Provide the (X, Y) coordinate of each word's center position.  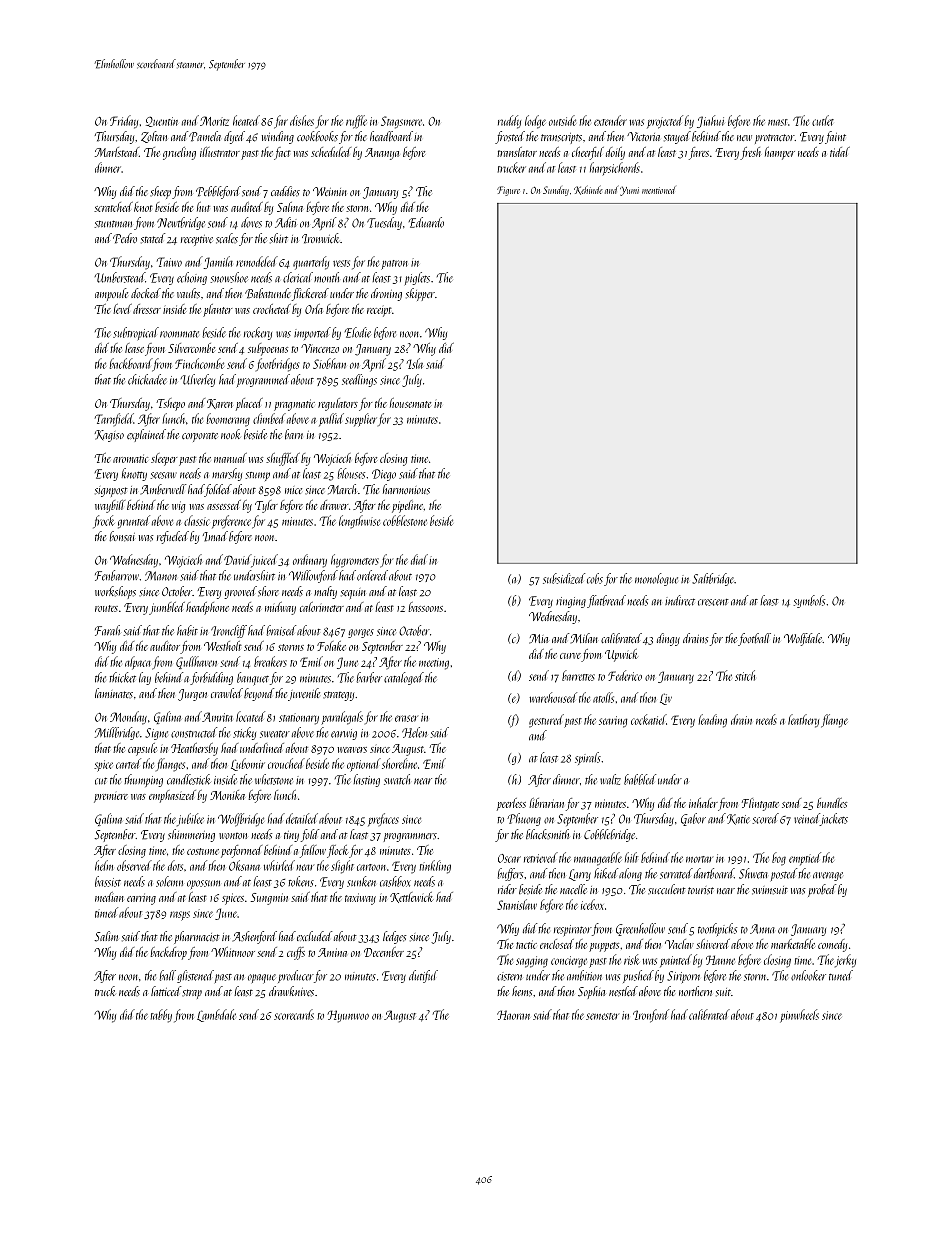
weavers (352, 750)
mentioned (659, 190)
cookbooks (317, 136)
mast (778, 122)
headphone (207, 608)
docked (146, 293)
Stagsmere (401, 122)
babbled (640, 779)
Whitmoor (233, 952)
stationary (299, 719)
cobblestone (405, 520)
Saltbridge (713, 579)
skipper (420, 294)
